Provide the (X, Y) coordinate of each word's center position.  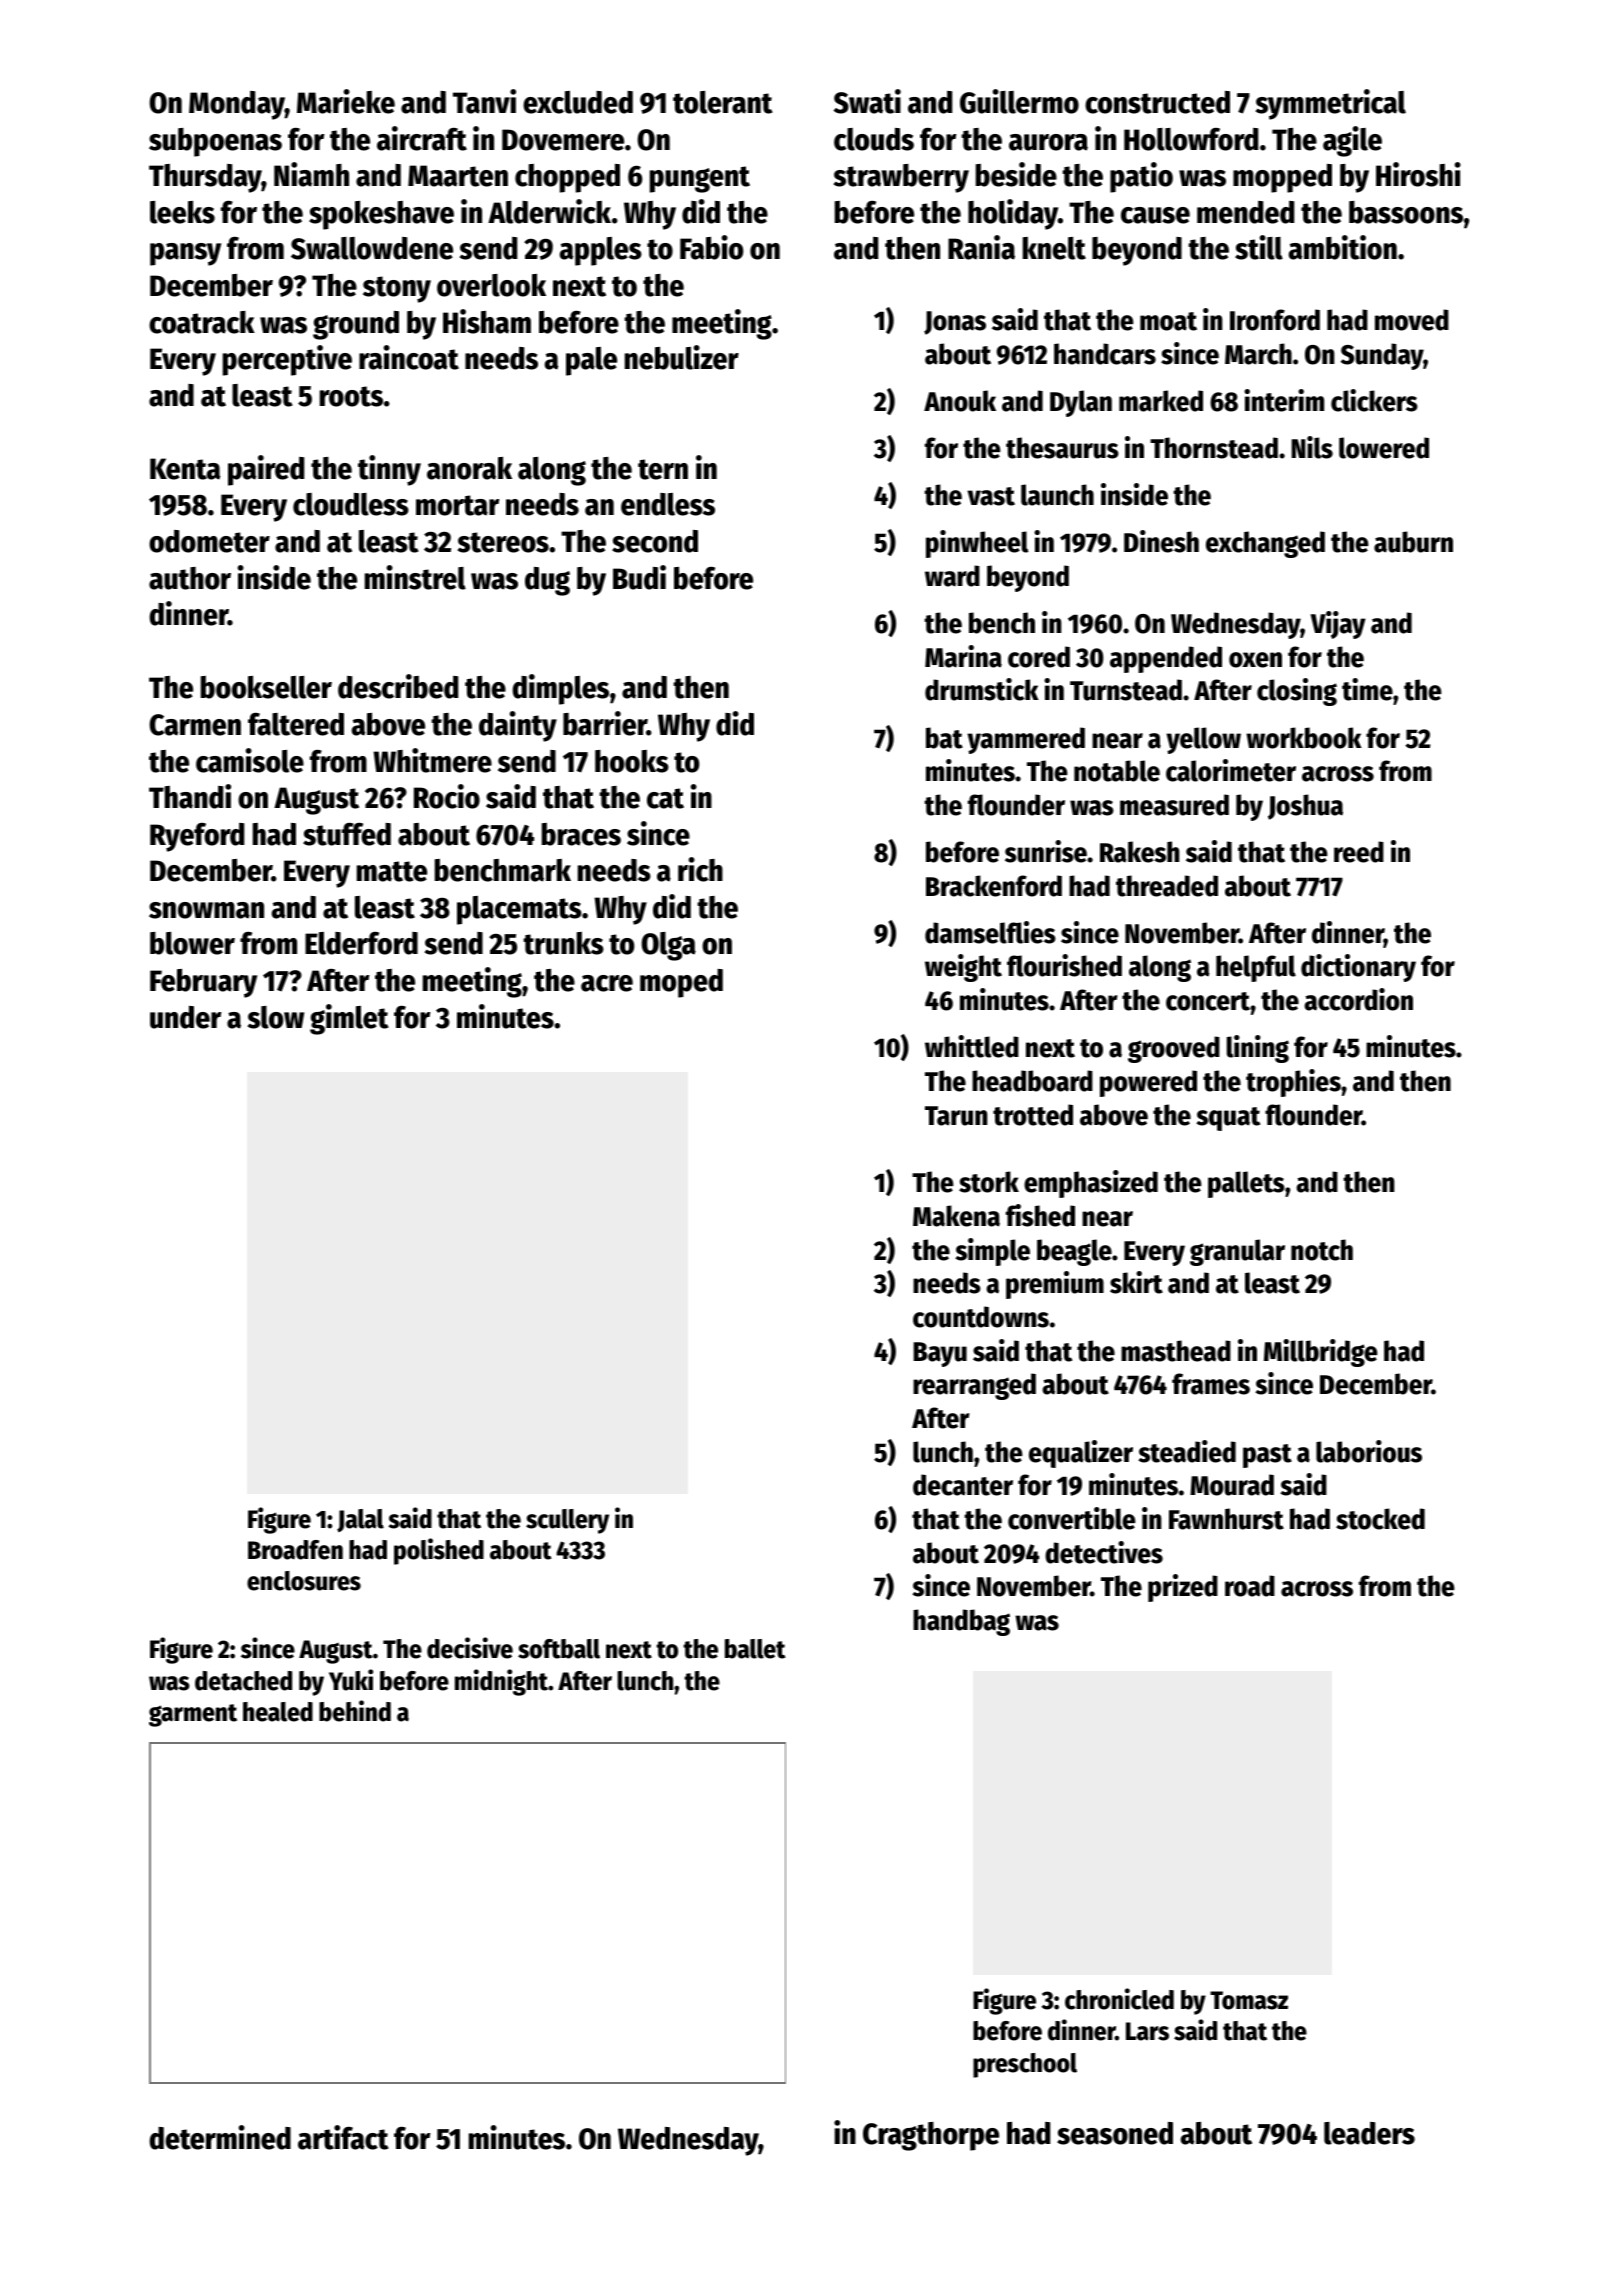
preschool (1025, 2065)
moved (1412, 320)
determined (220, 2137)
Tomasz (1249, 2000)
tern (663, 469)
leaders (1369, 2133)
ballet (755, 1649)
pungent (700, 179)
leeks (182, 212)
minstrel (415, 577)
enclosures (304, 1581)
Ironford (1275, 320)
